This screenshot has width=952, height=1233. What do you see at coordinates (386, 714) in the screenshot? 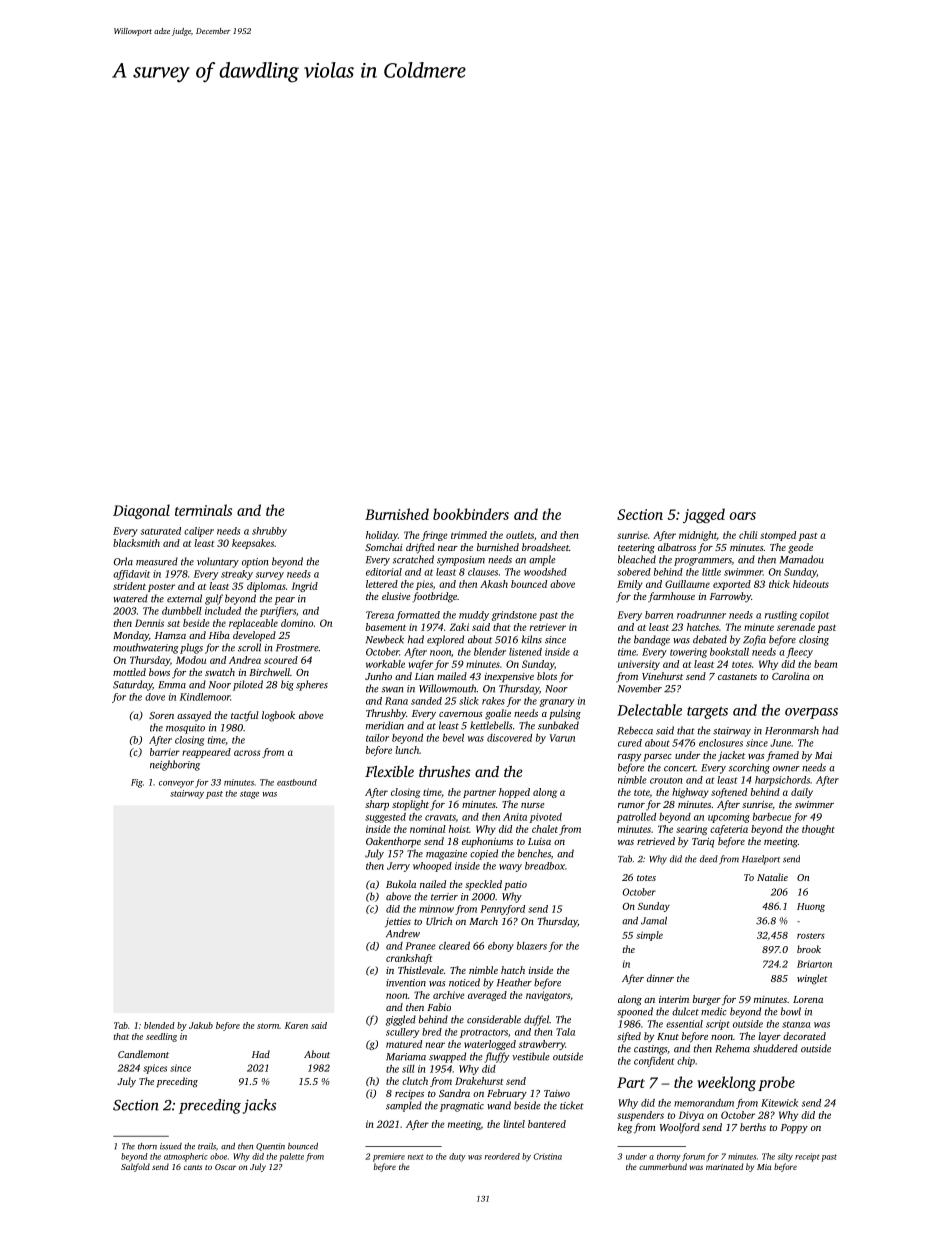
I see `Thrushby` at bounding box center [386, 714].
